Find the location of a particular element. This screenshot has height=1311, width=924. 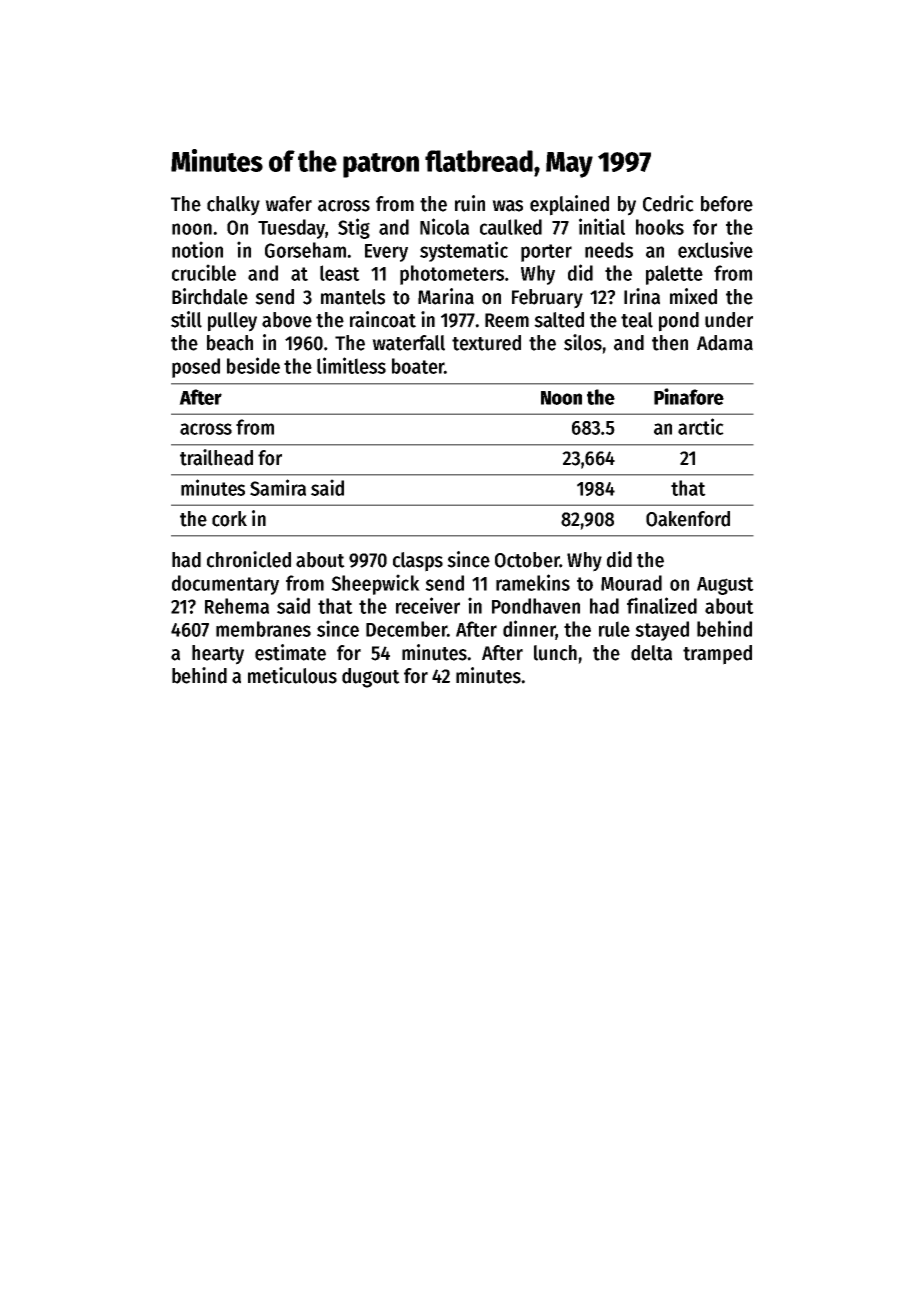

October is located at coordinates (527, 560).
